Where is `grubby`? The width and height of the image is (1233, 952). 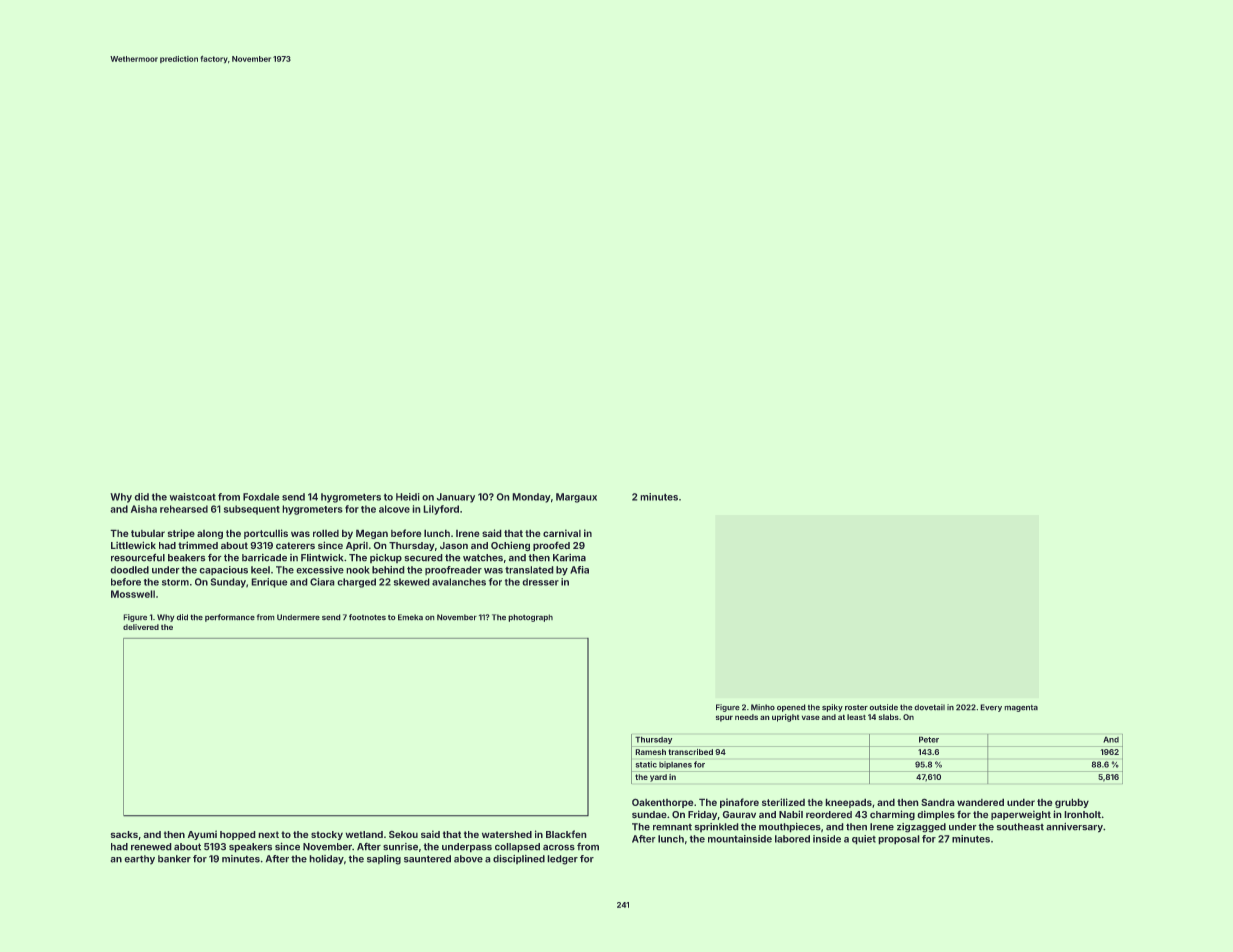
grubby is located at coordinates (1072, 803).
